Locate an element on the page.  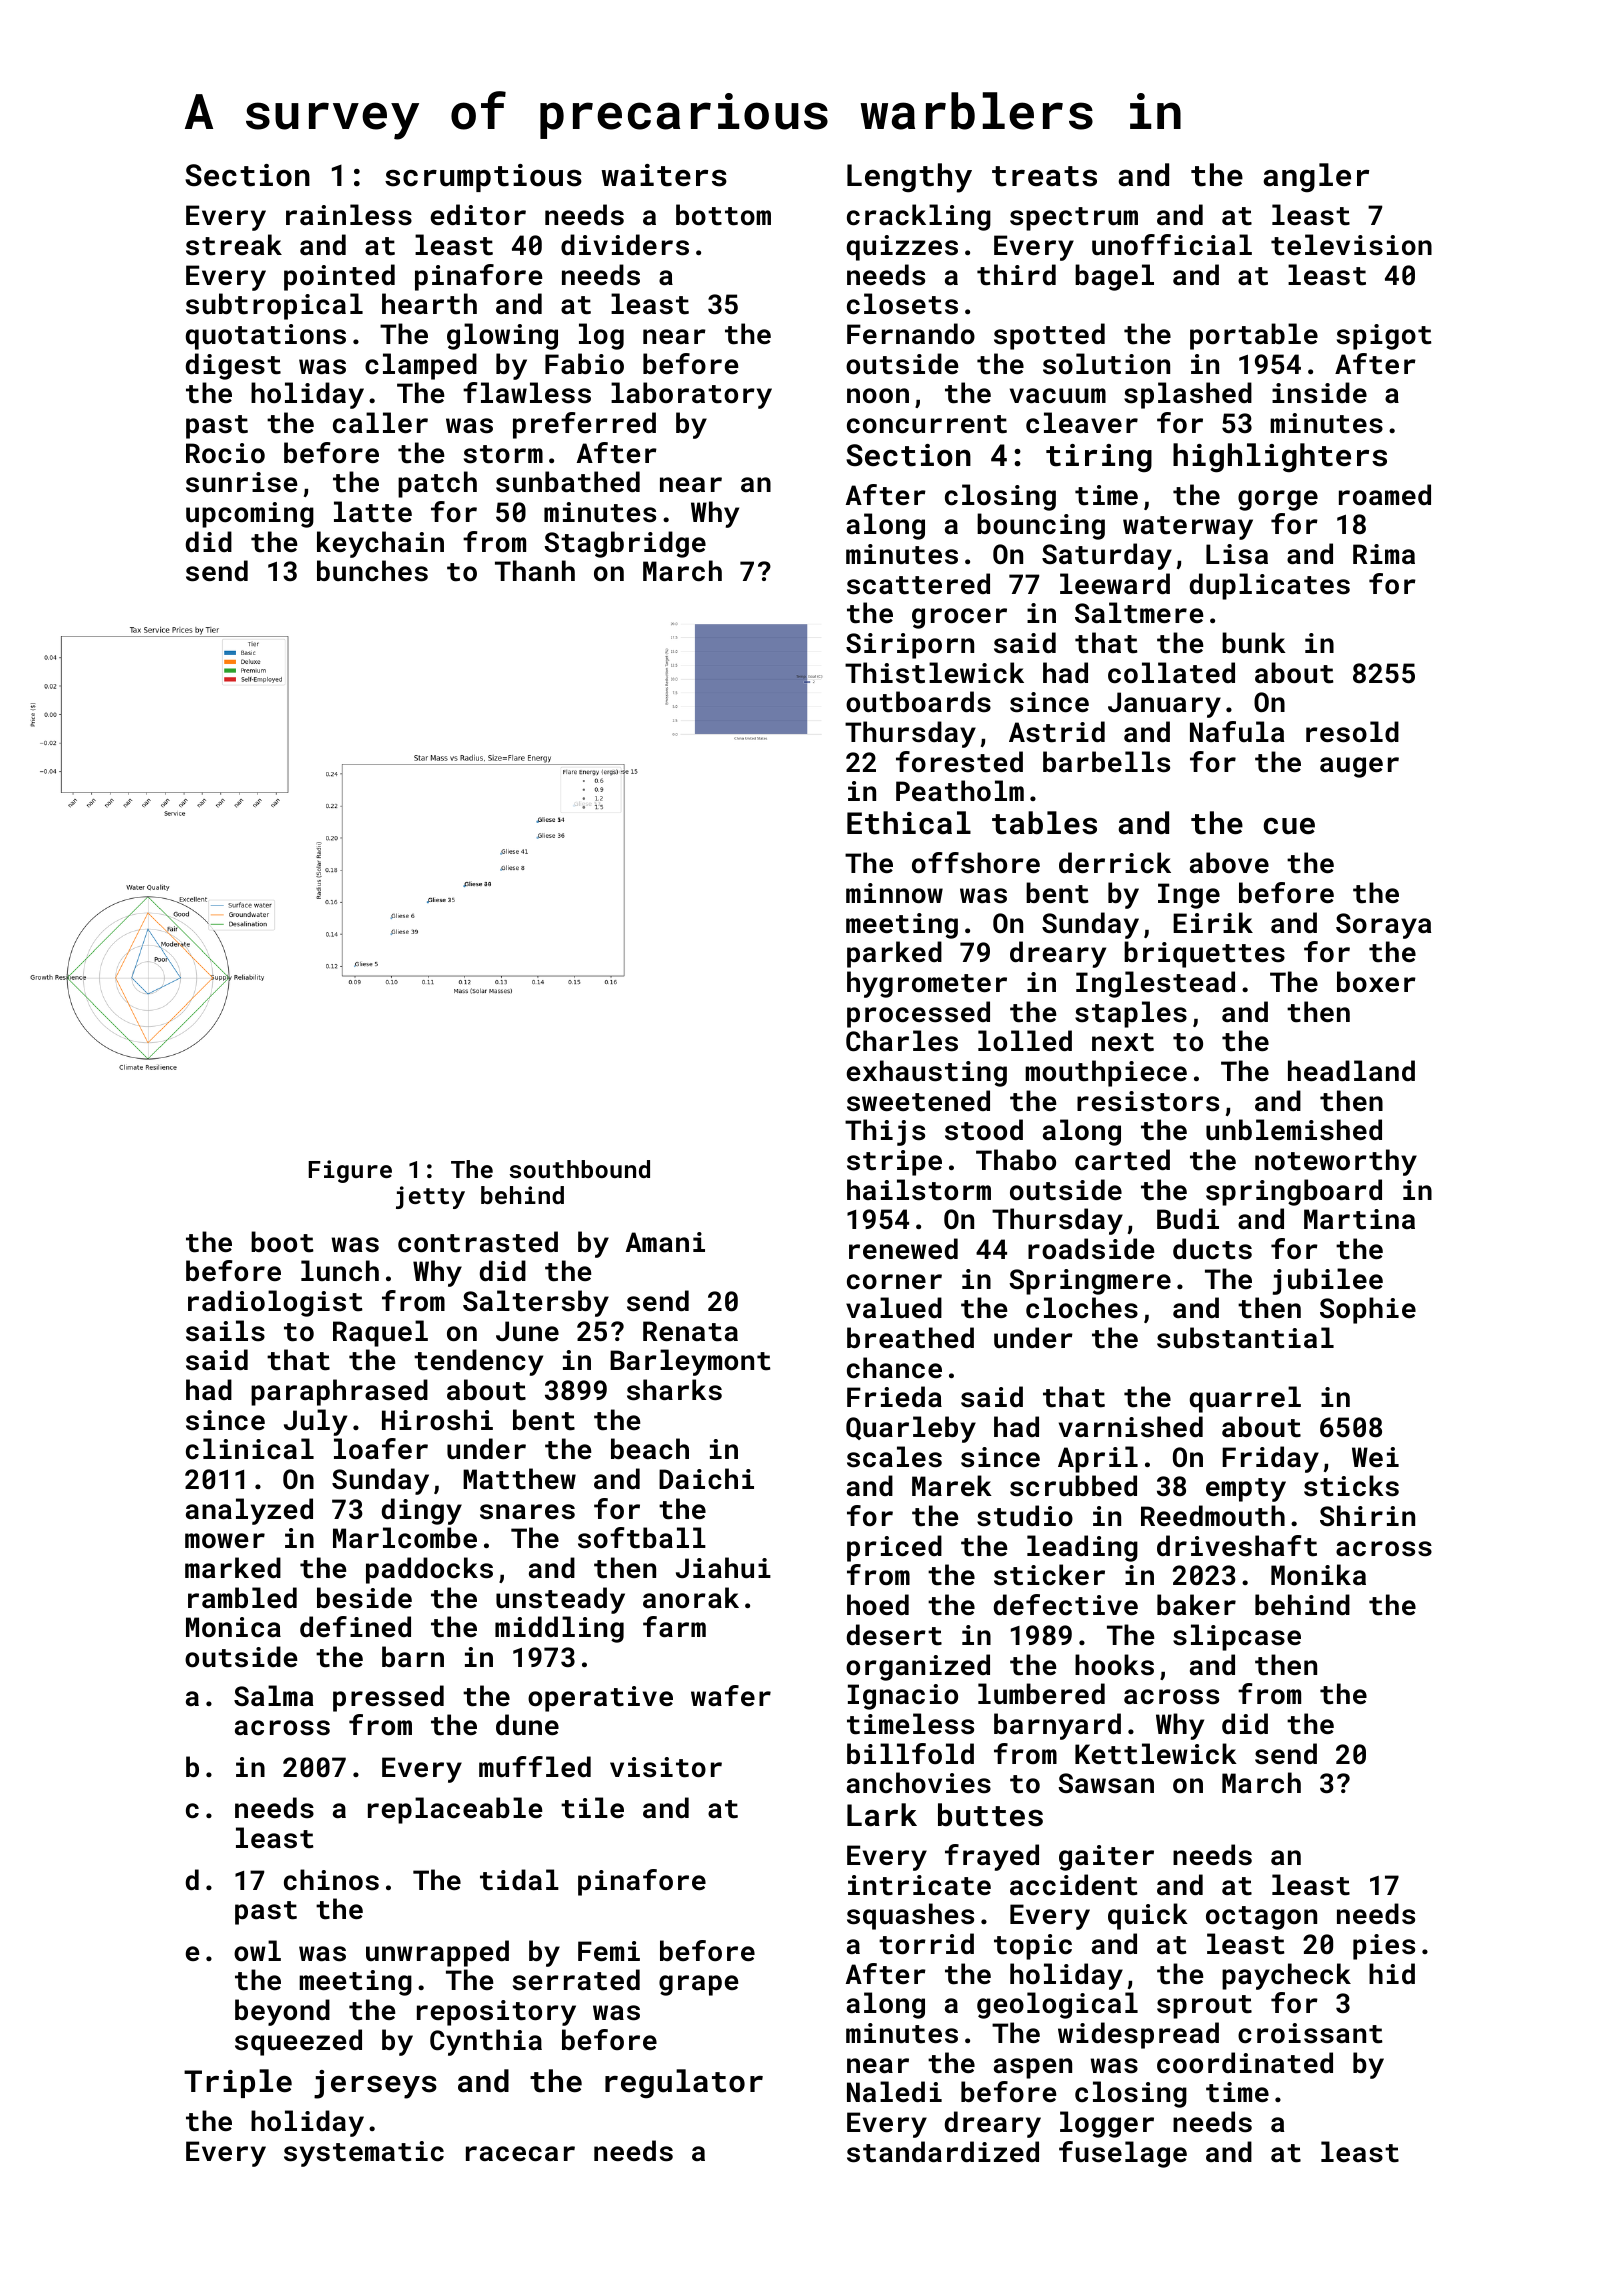
quarrel is located at coordinates (1245, 1399).
